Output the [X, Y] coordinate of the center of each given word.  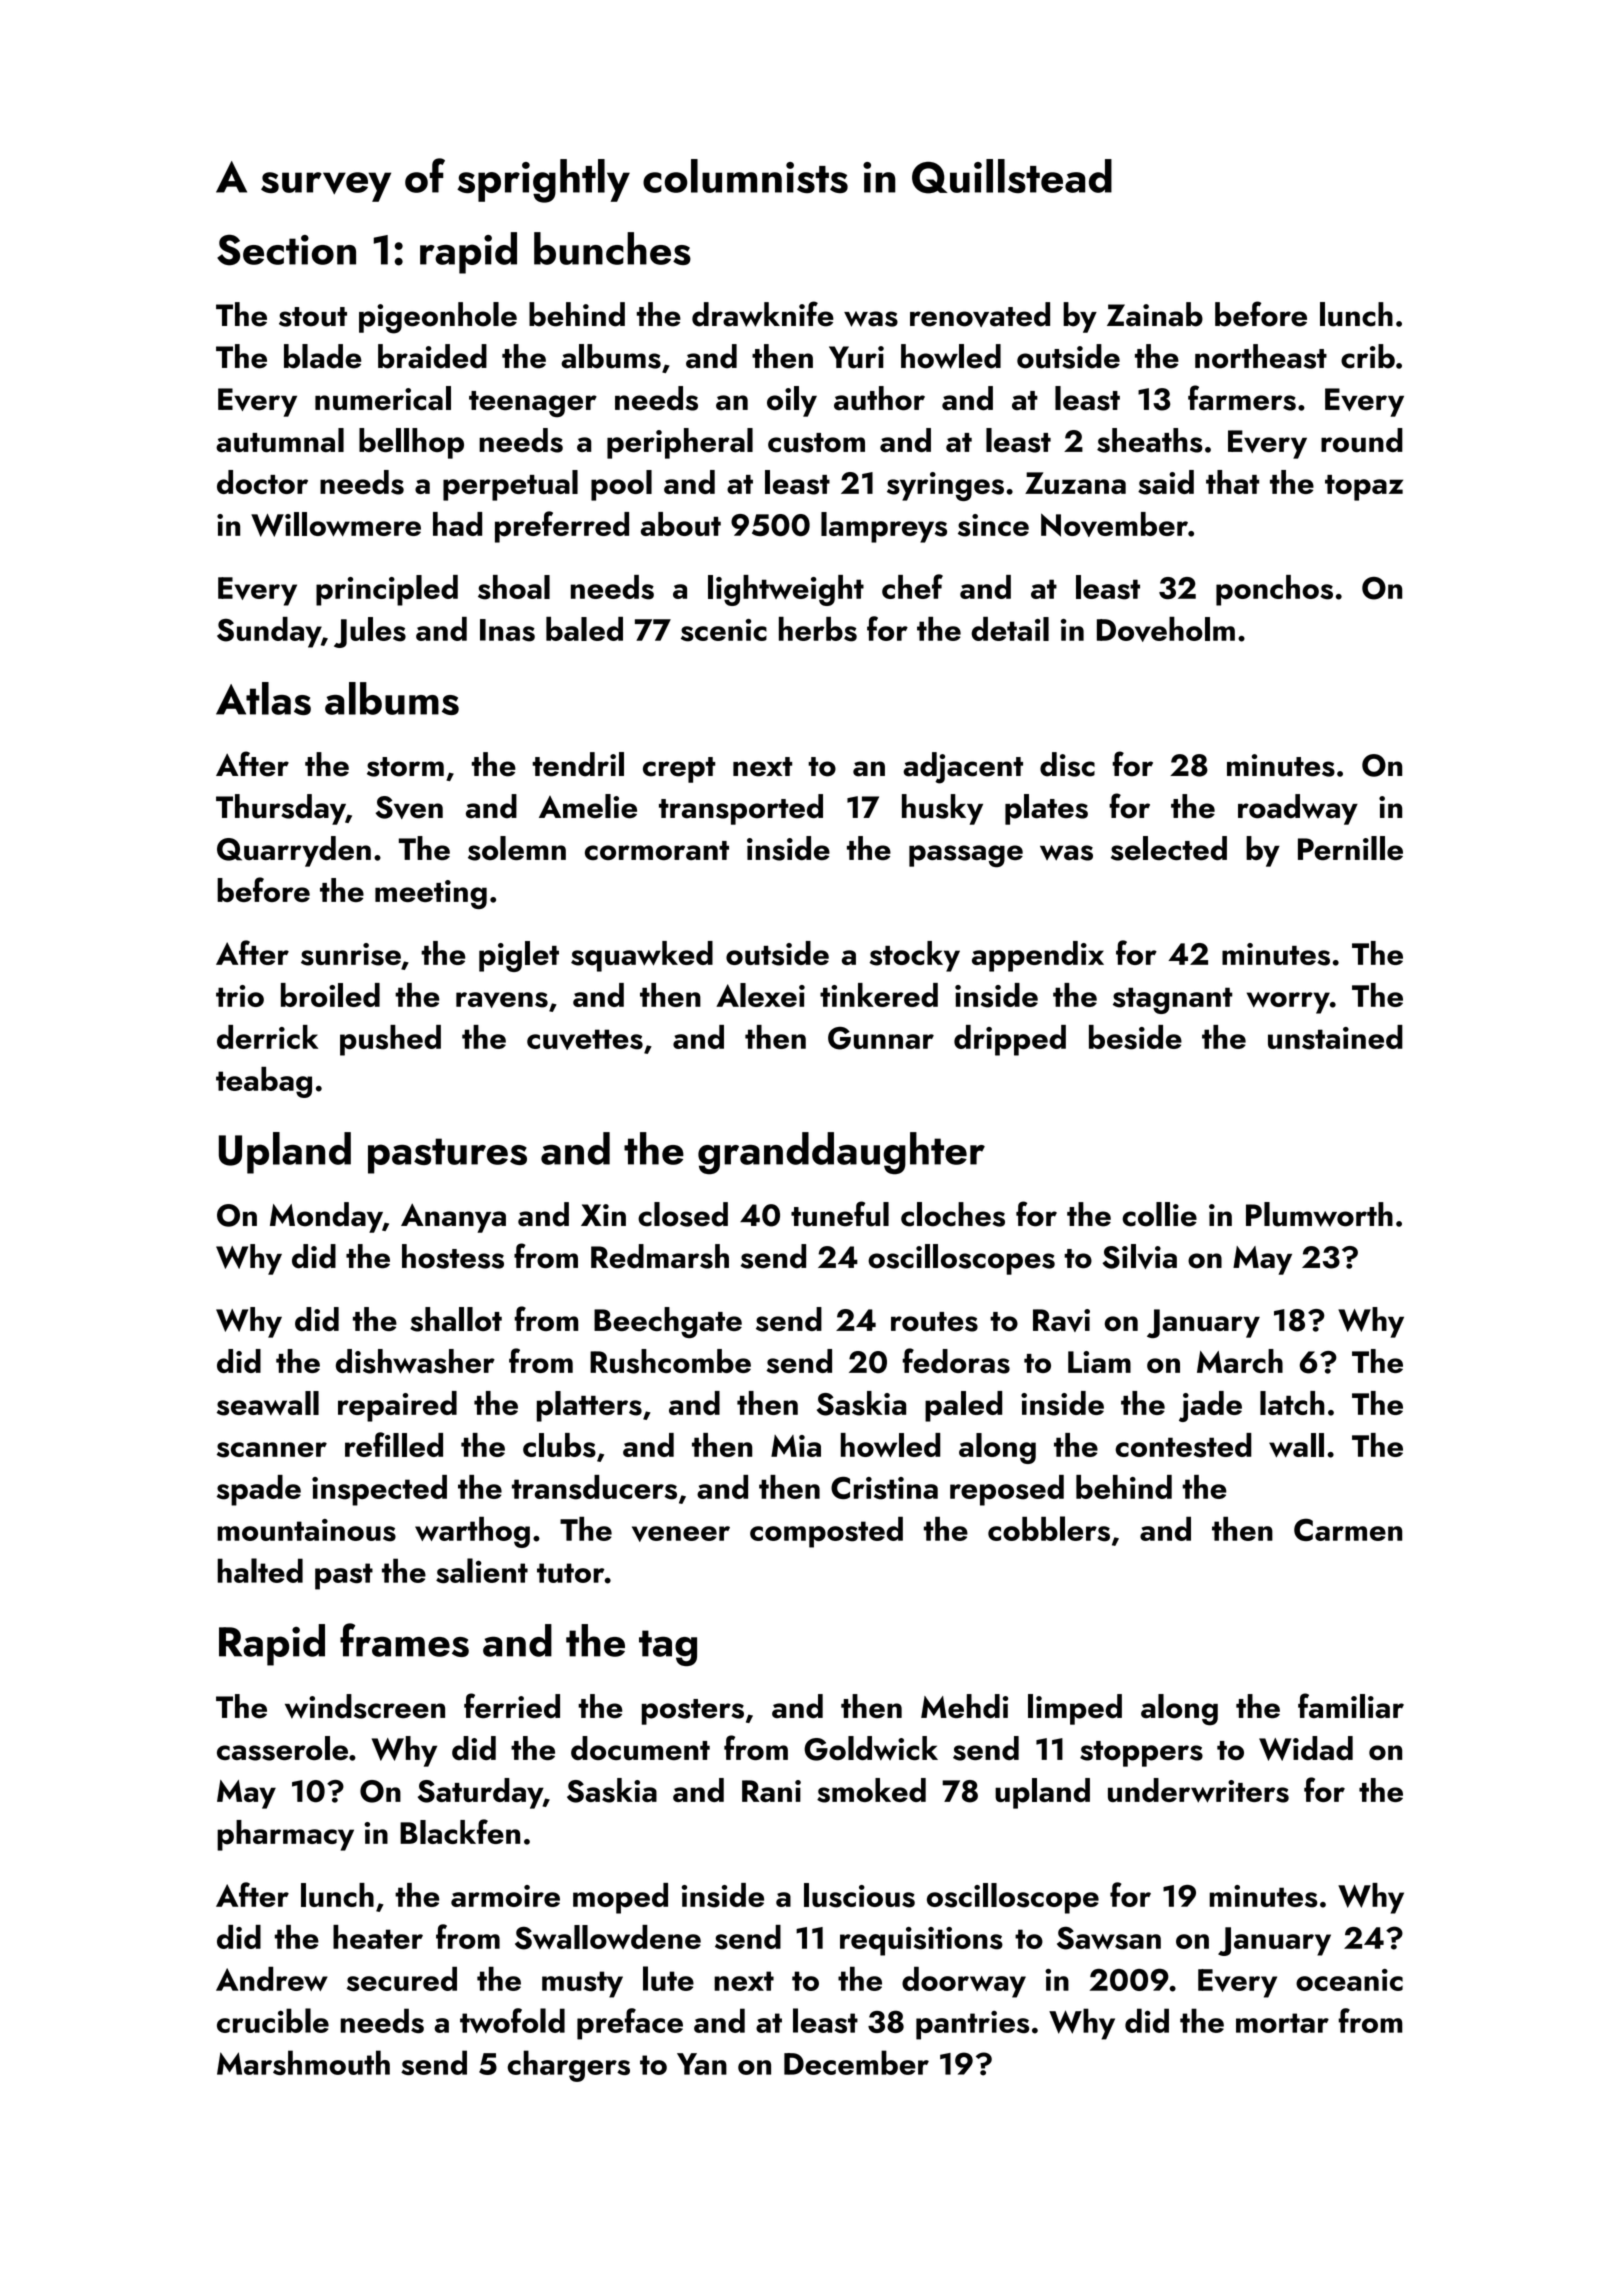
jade [1210, 1406]
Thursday [281, 809]
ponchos [1274, 590]
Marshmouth [303, 2062]
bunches [612, 248]
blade [323, 356]
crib [1368, 356]
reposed [1007, 1490]
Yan [702, 2064]
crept [679, 770]
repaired [397, 1406]
